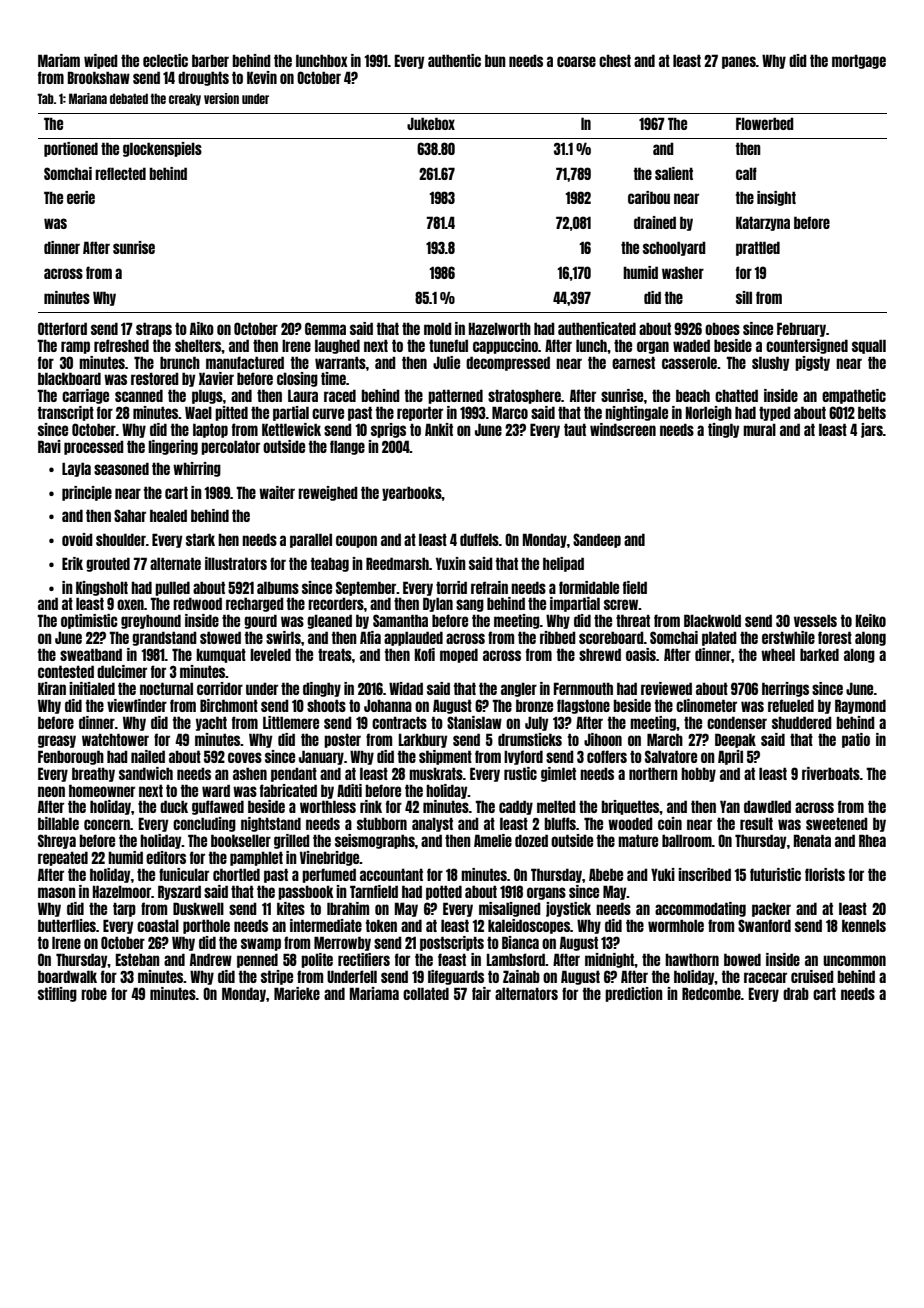 The width and height of the screenshot is (924, 1308). Describe the element at coordinates (138, 959) in the screenshot. I see `Esteban` at that location.
